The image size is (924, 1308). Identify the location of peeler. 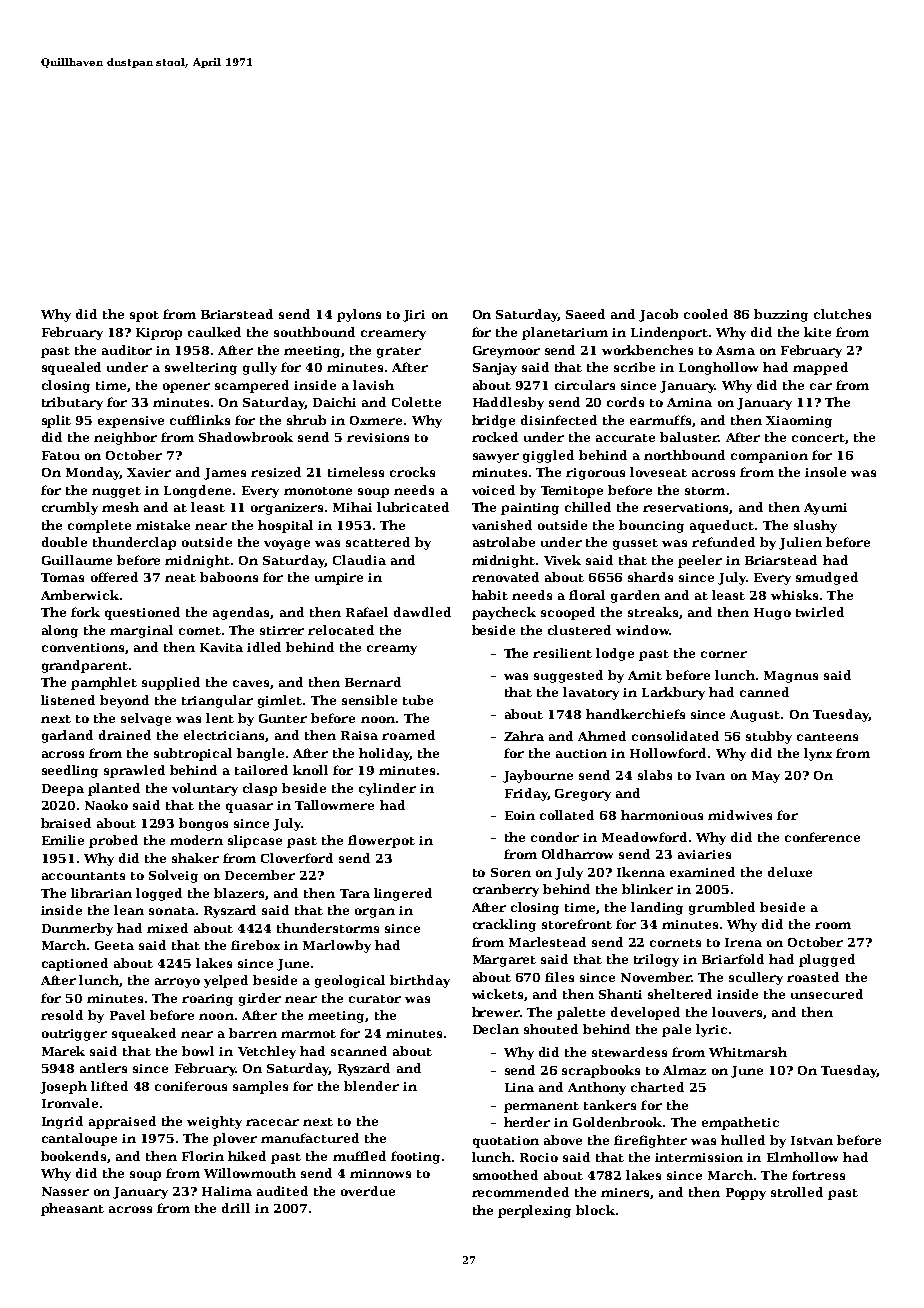
(700, 561).
